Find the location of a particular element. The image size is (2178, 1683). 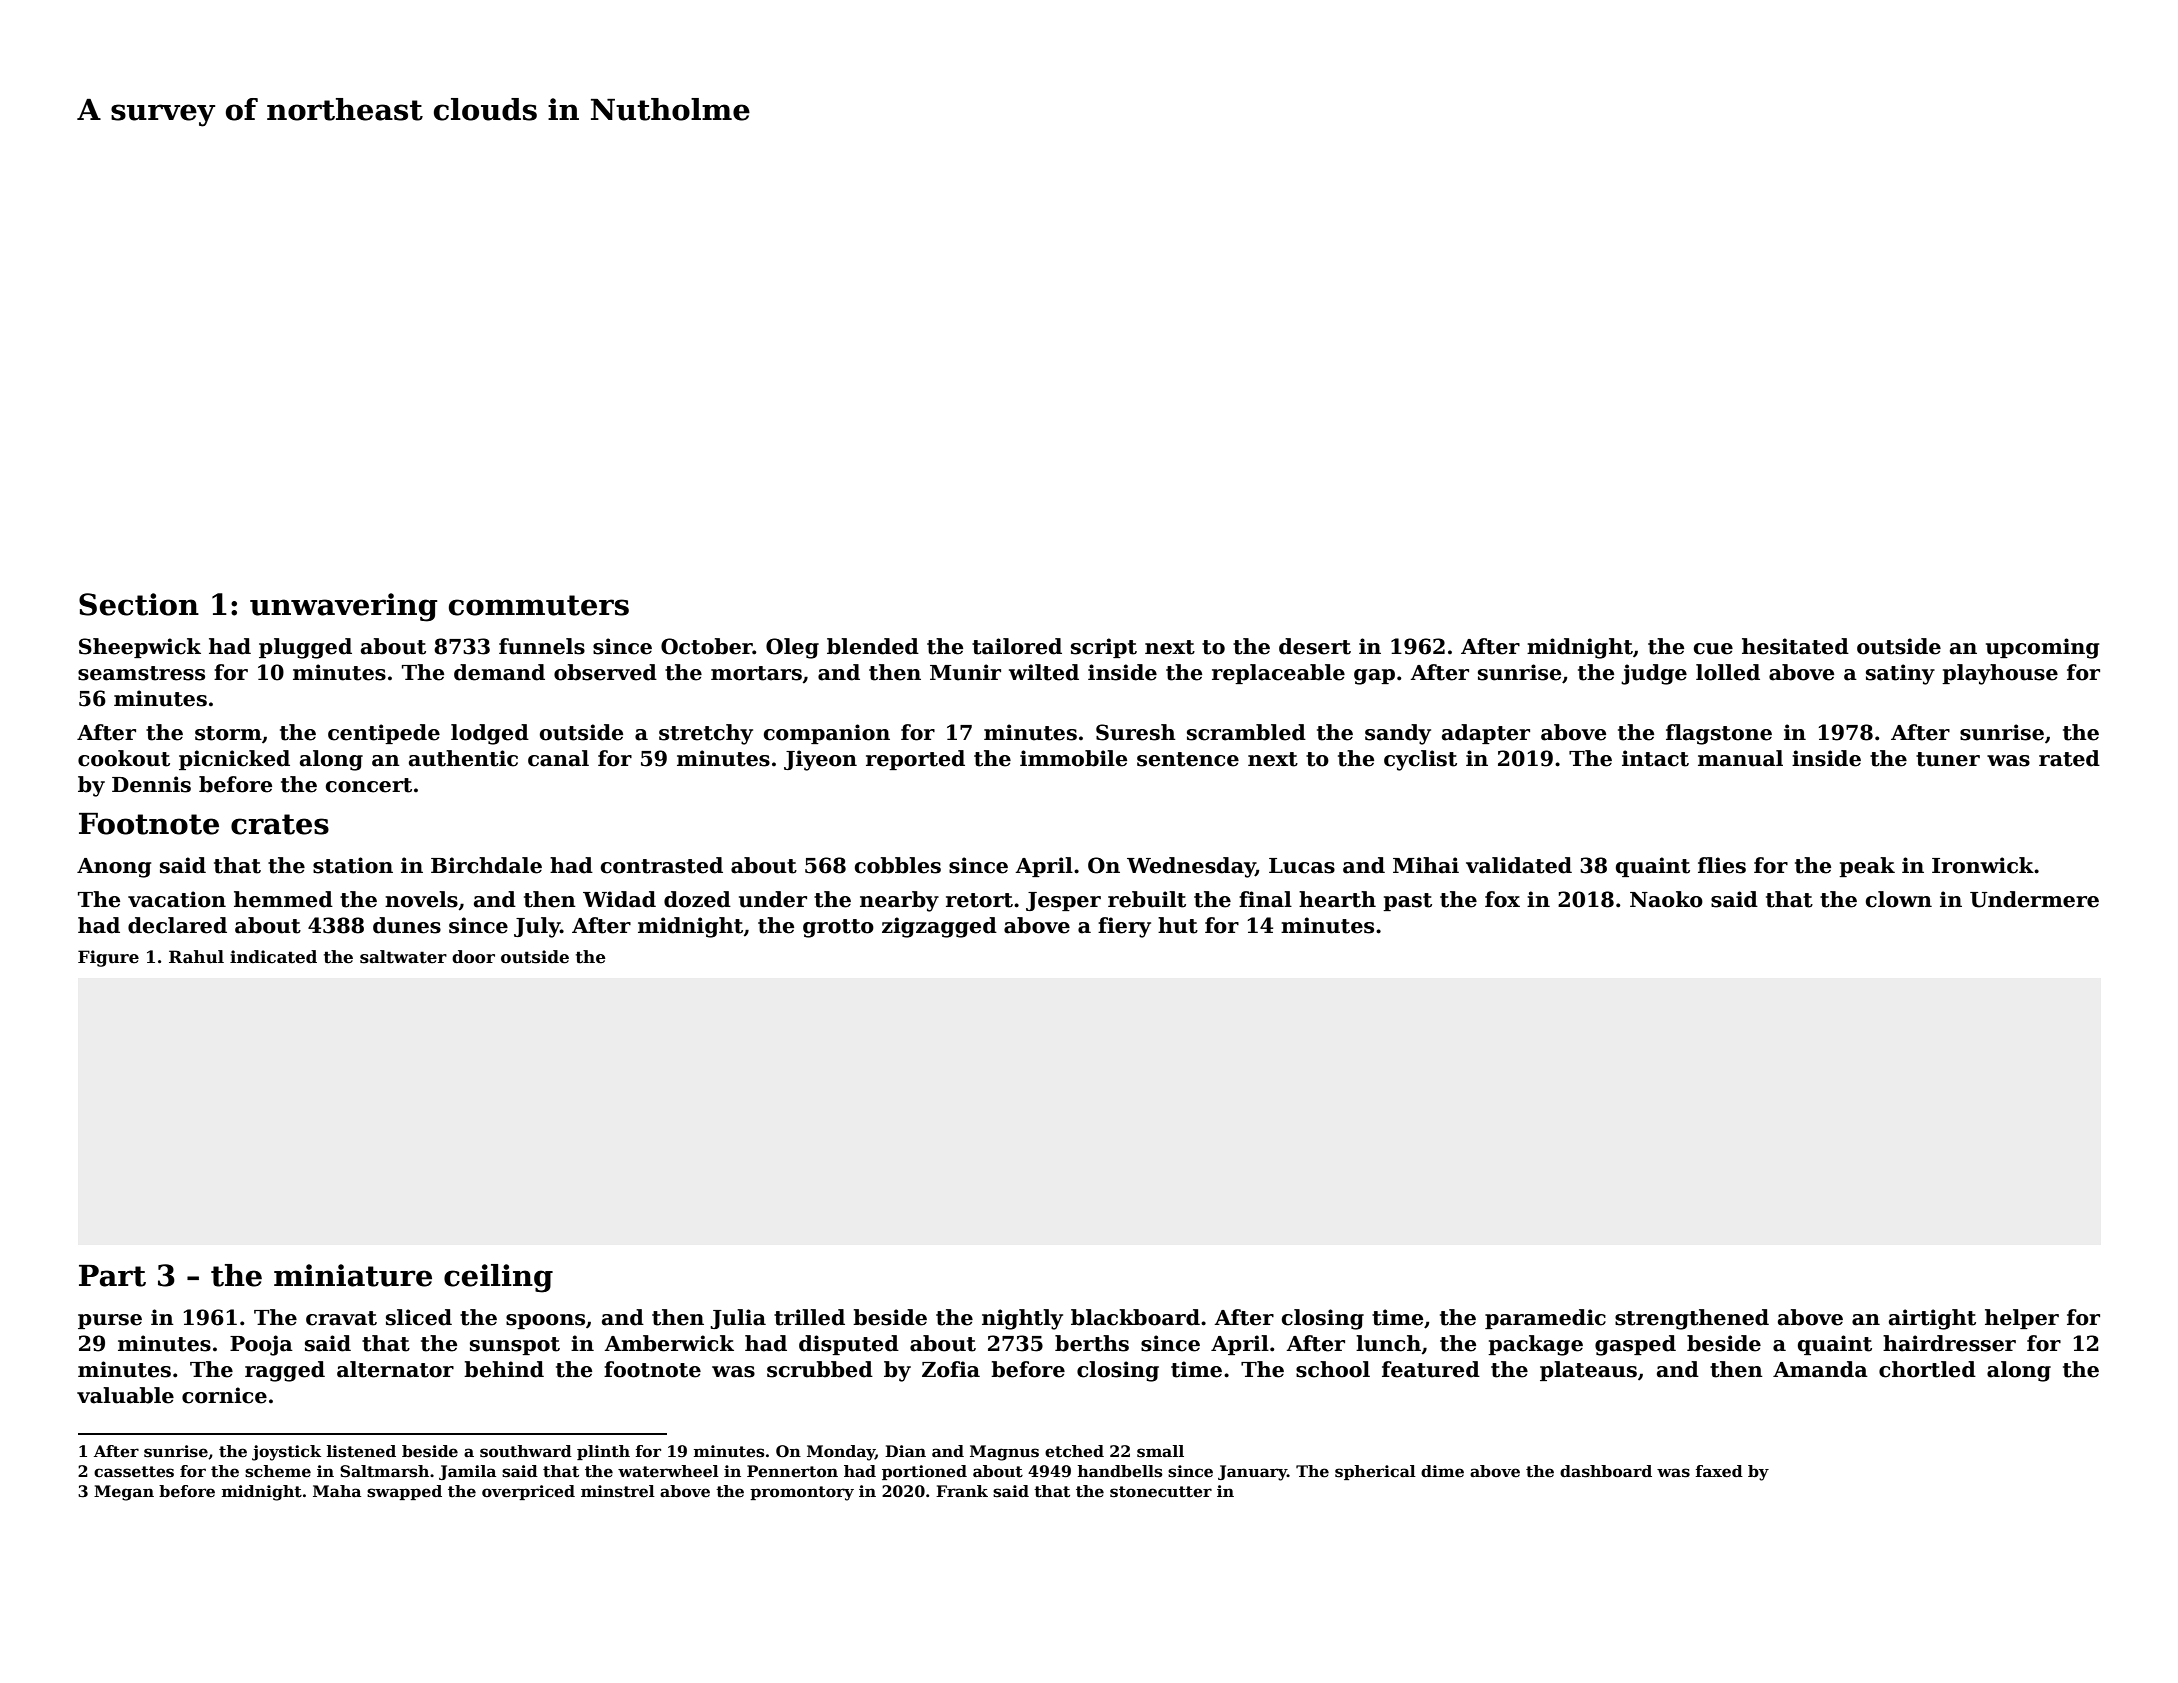

desert is located at coordinates (1315, 646).
